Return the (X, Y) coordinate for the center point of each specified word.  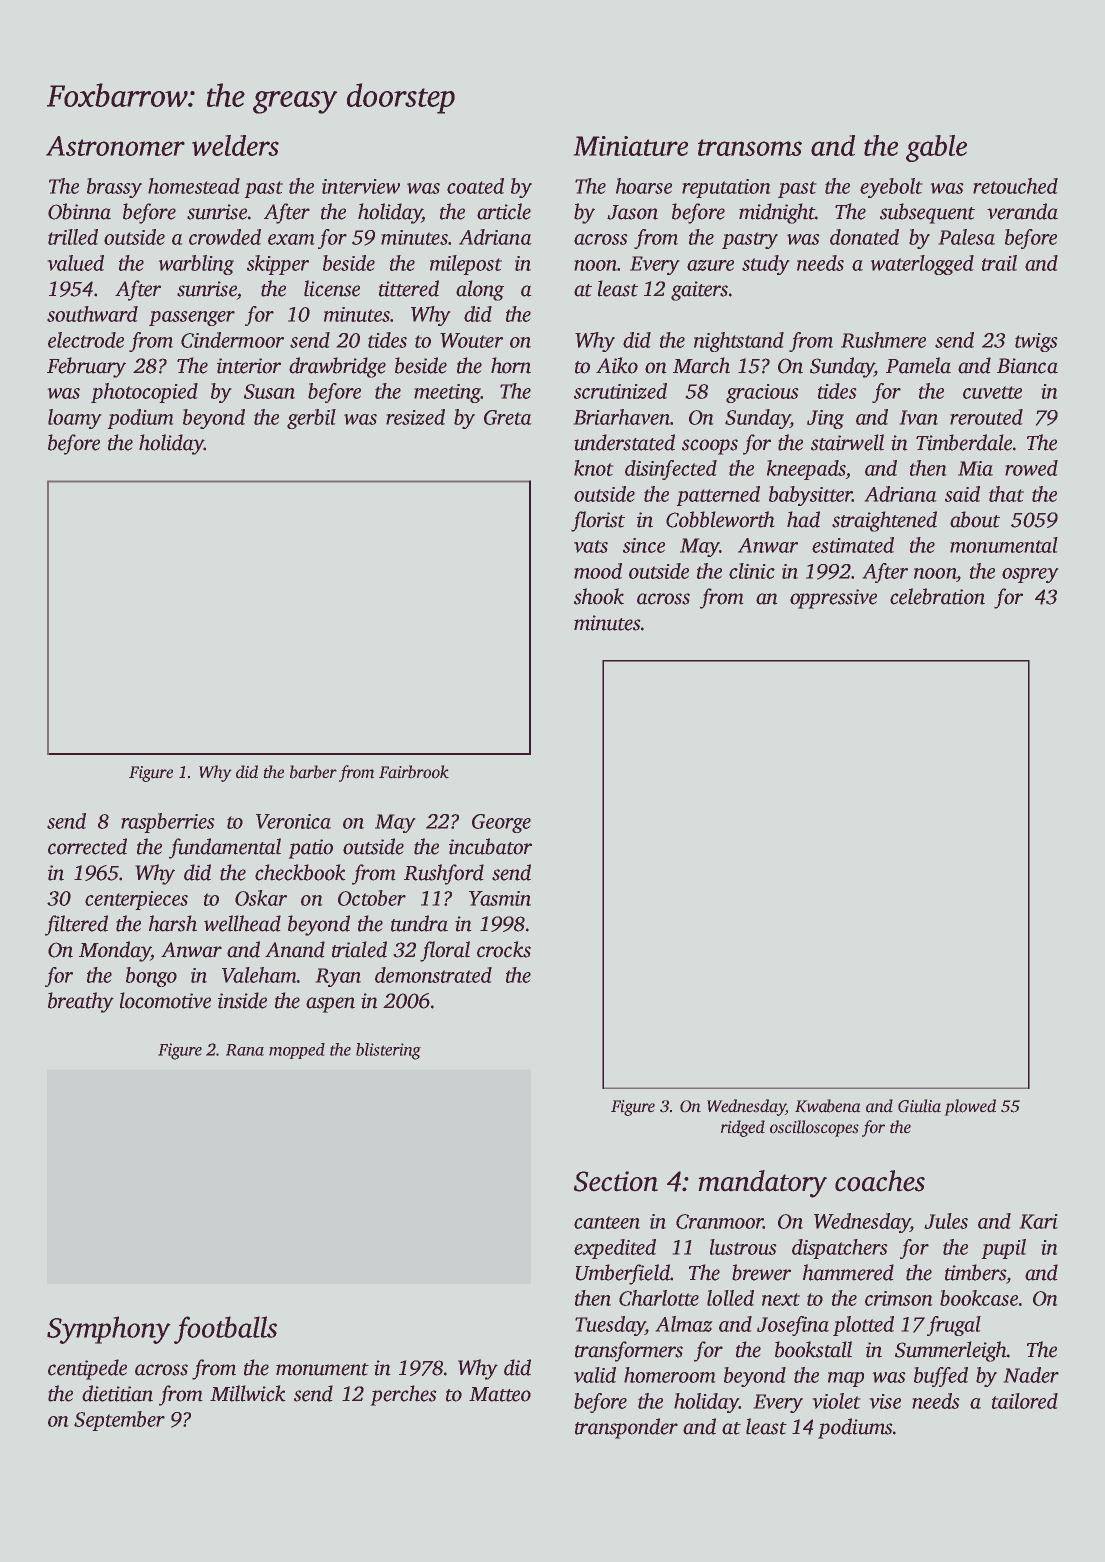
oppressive (833, 599)
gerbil (311, 419)
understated (624, 442)
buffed (941, 1377)
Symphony (108, 1330)
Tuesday (610, 1326)
